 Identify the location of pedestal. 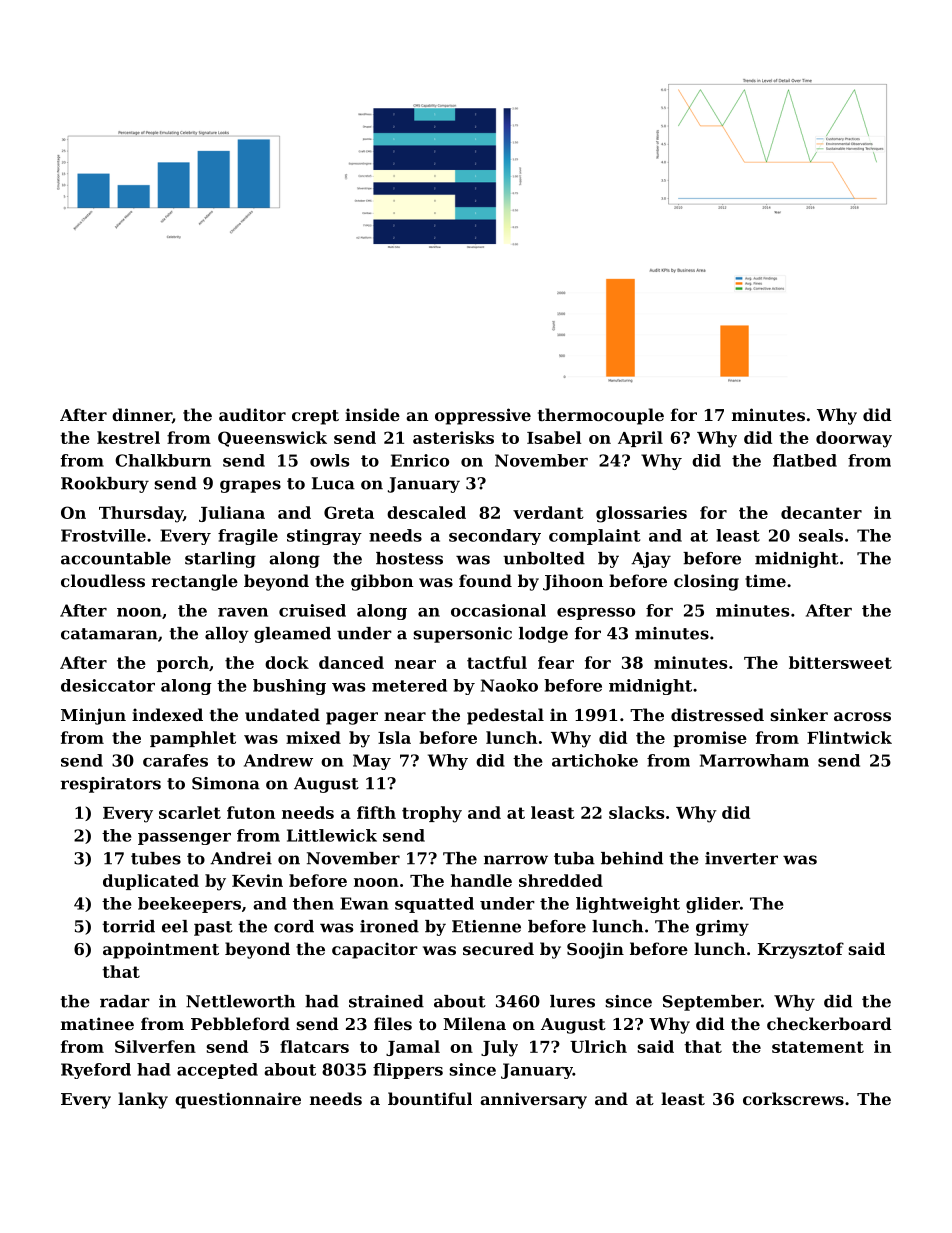
(505, 716).
